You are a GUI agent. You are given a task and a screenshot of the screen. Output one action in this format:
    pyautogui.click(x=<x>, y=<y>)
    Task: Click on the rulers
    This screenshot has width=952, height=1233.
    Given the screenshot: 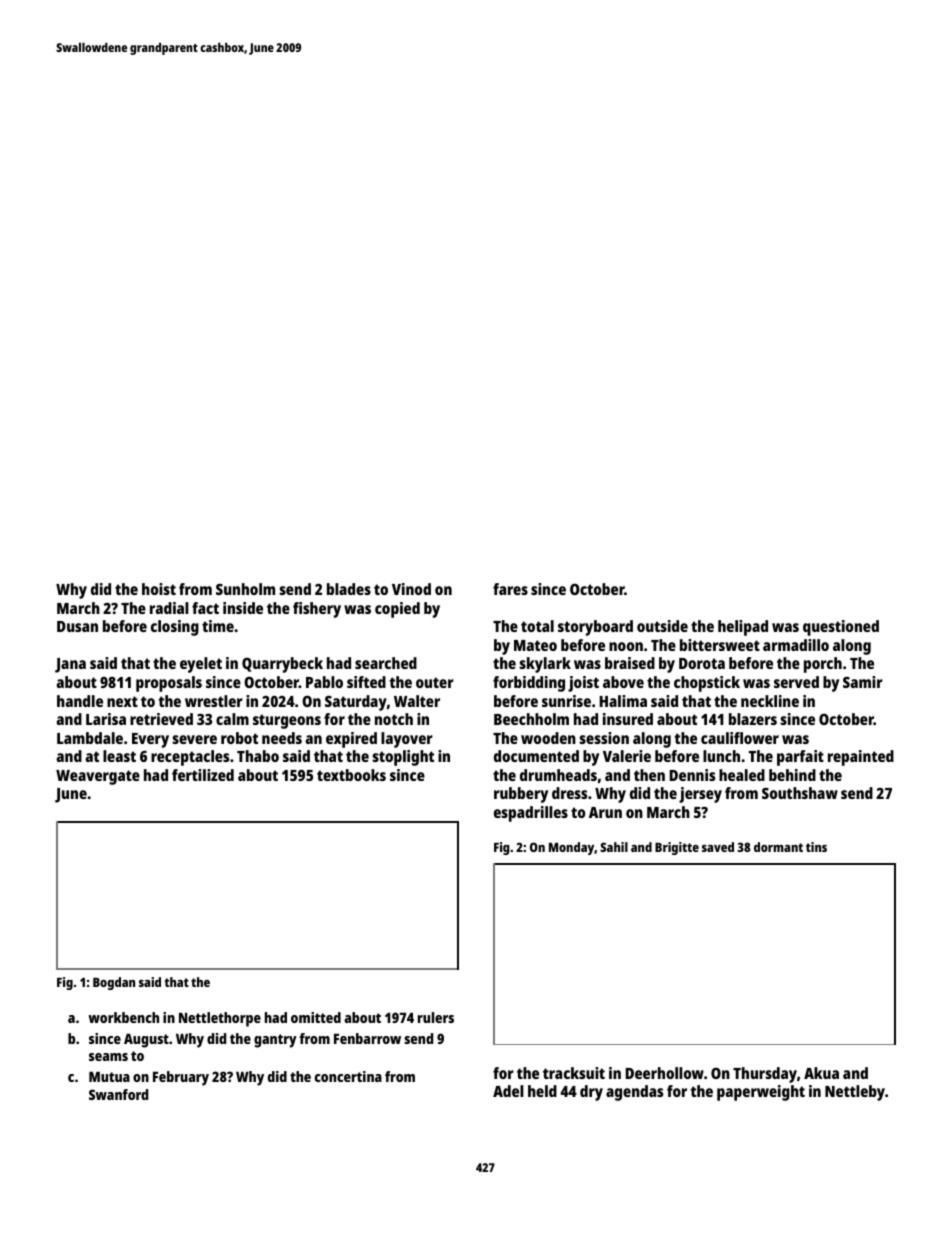 What is the action you would take?
    pyautogui.click(x=436, y=1017)
